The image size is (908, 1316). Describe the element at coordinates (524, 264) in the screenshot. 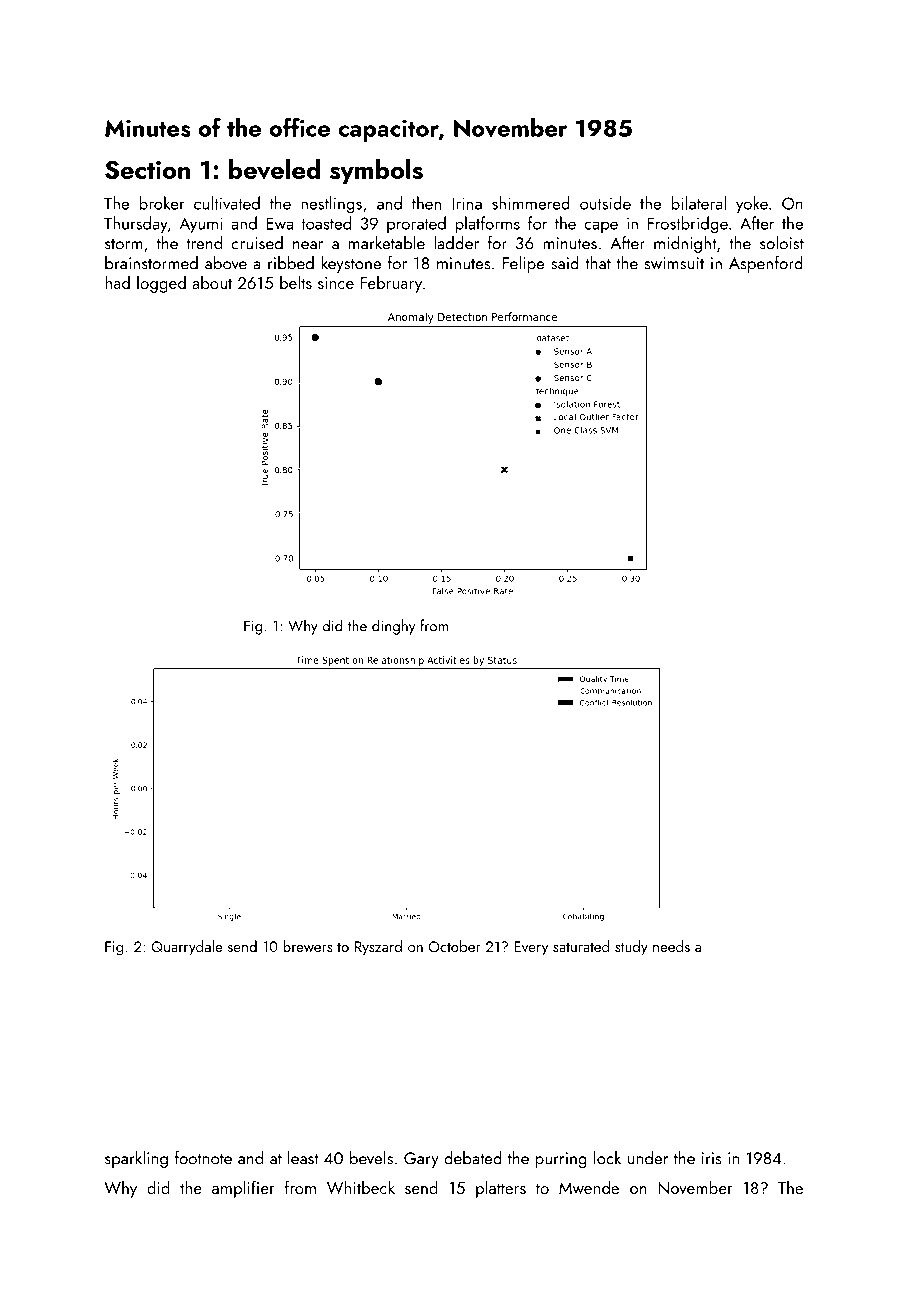

I see `Felipe` at that location.
